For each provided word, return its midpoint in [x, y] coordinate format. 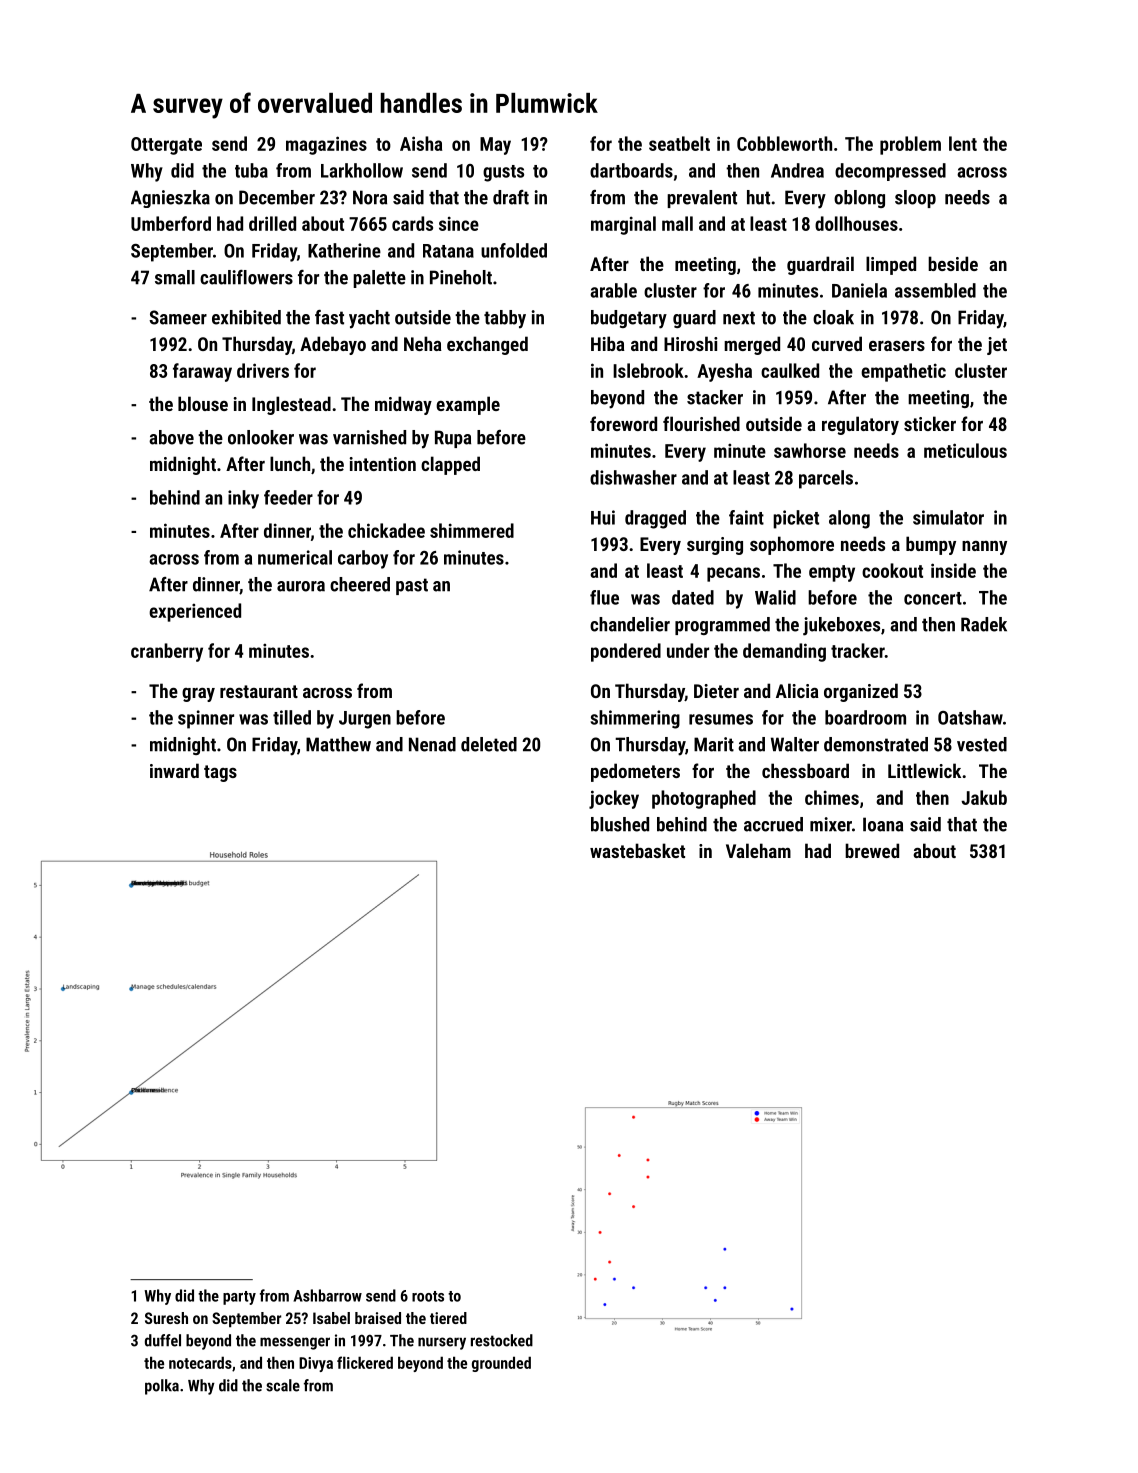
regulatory [860, 425]
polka [162, 1387]
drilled [272, 223]
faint [746, 517]
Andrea [797, 170]
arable [613, 290]
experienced [195, 612]
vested [982, 744]
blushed [620, 824]
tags [220, 773]
